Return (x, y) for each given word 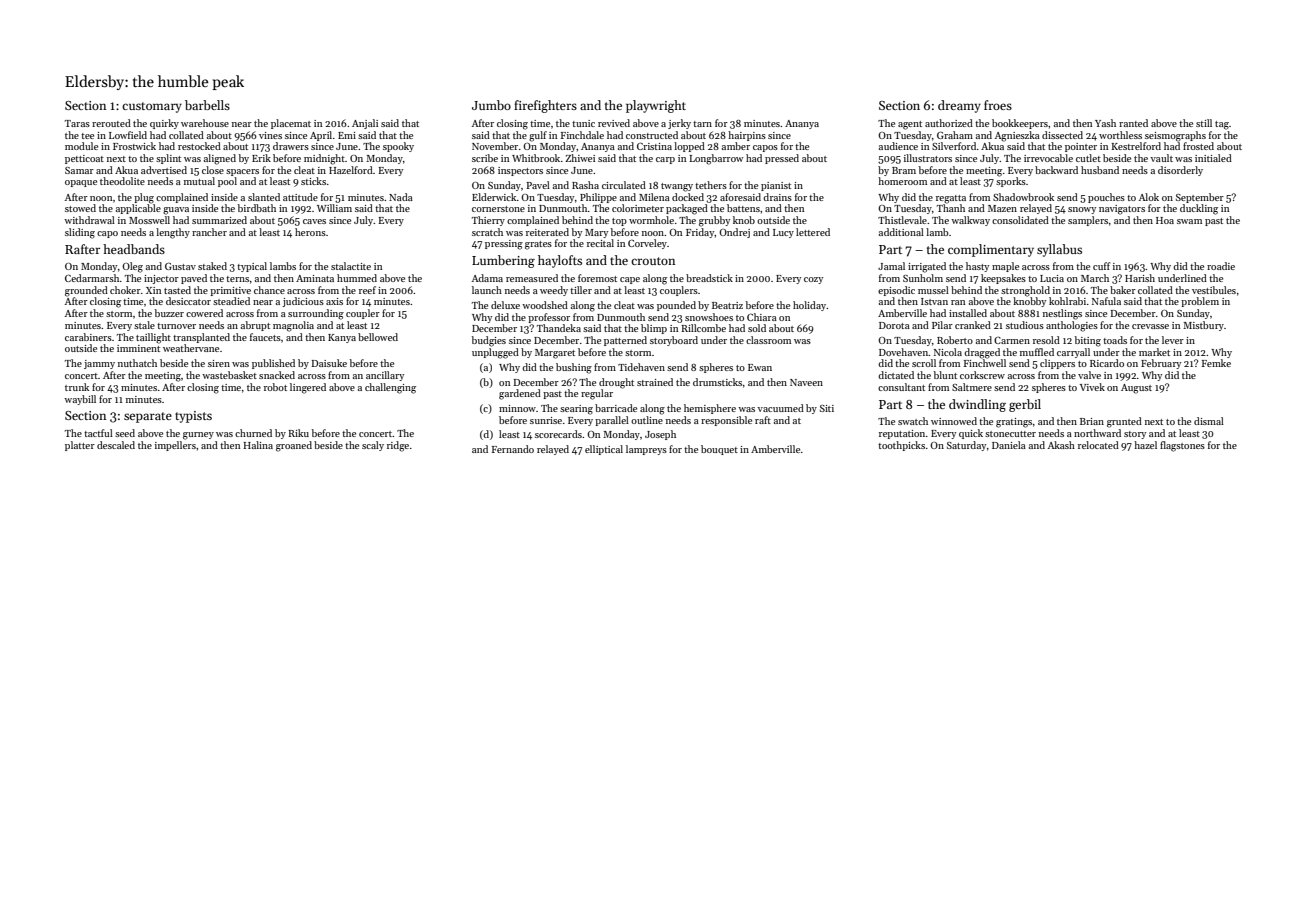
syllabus (1059, 250)
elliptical (604, 450)
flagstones (1182, 446)
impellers (175, 446)
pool (227, 182)
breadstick (709, 278)
